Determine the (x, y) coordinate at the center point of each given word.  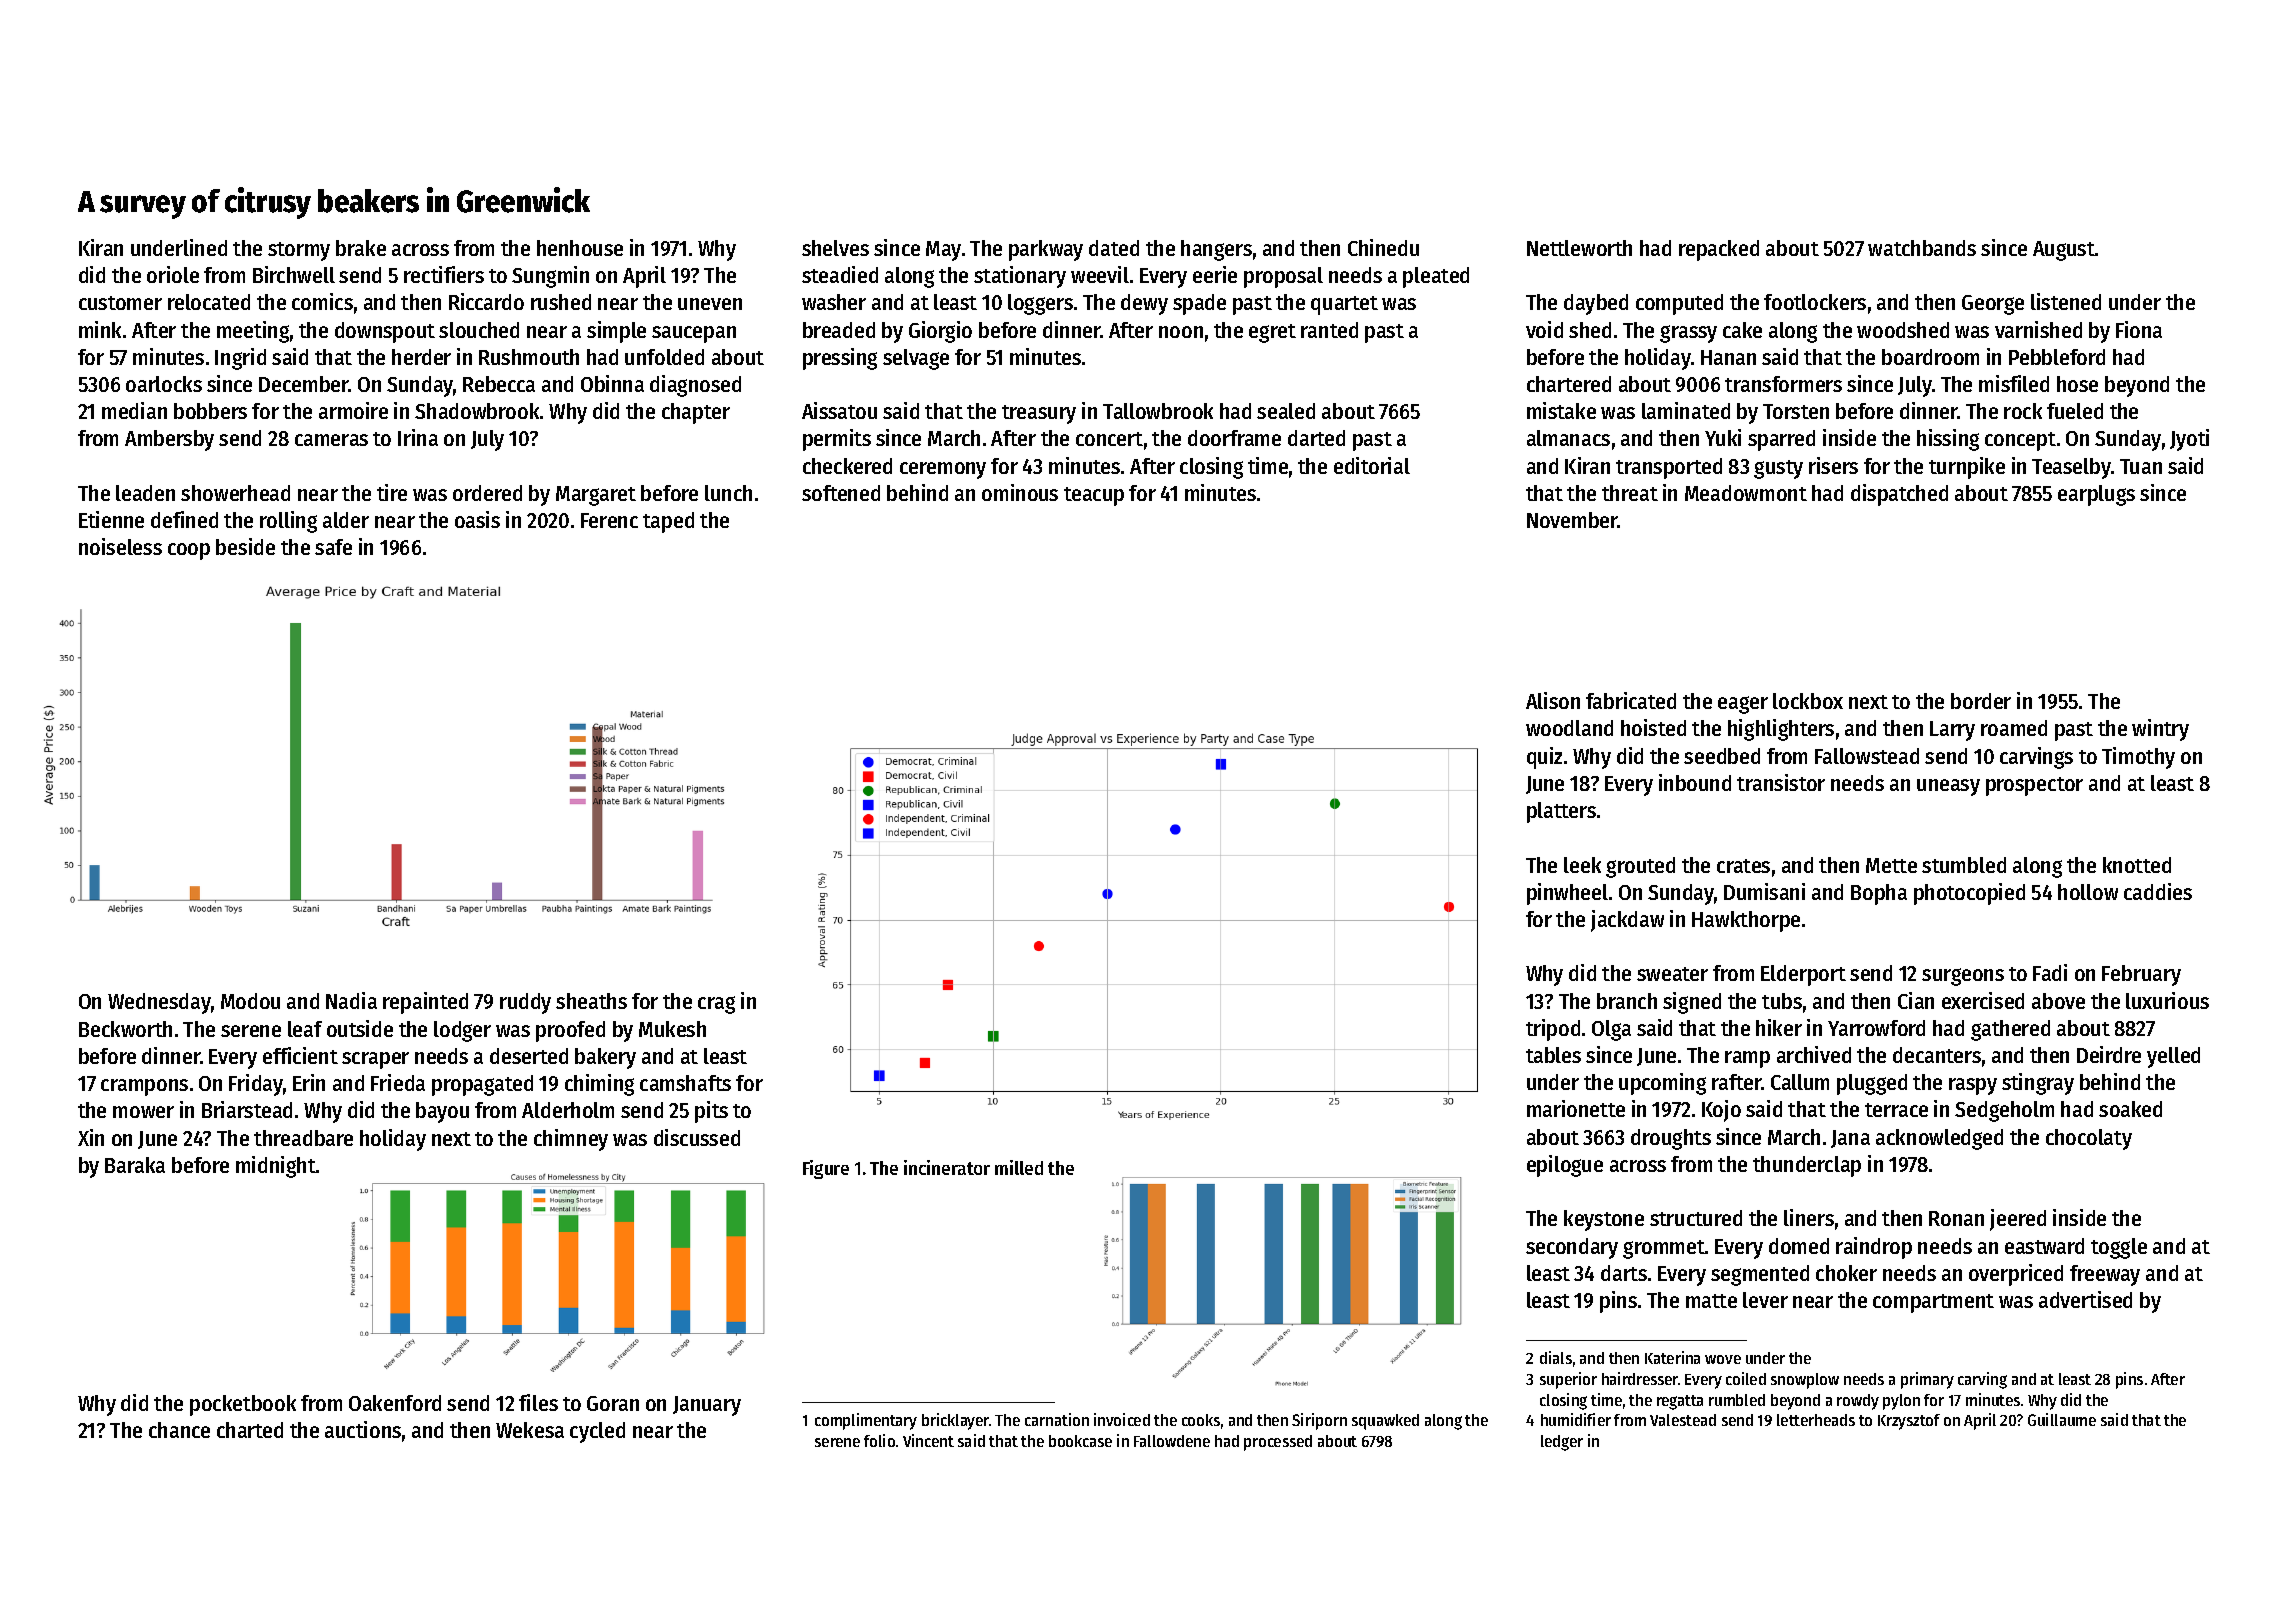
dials (1556, 1357)
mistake (1561, 410)
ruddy (525, 1003)
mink (100, 329)
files (538, 1402)
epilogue (1565, 1166)
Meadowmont (1746, 493)
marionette (1576, 1108)
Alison (1553, 700)
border (1981, 701)
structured (1696, 1218)
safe (333, 547)
